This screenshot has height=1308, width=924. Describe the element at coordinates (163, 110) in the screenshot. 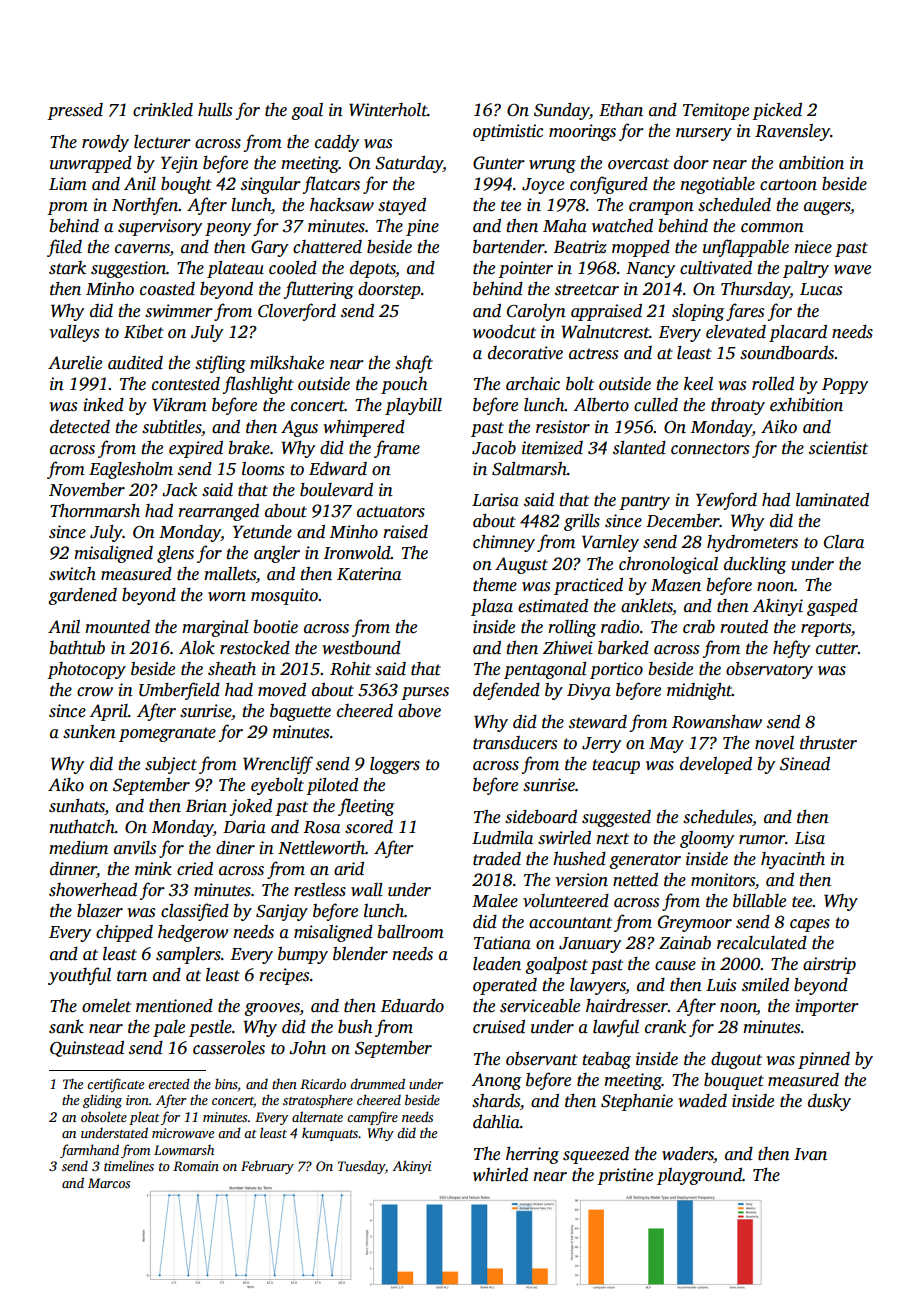

I see `crinkled` at that location.
